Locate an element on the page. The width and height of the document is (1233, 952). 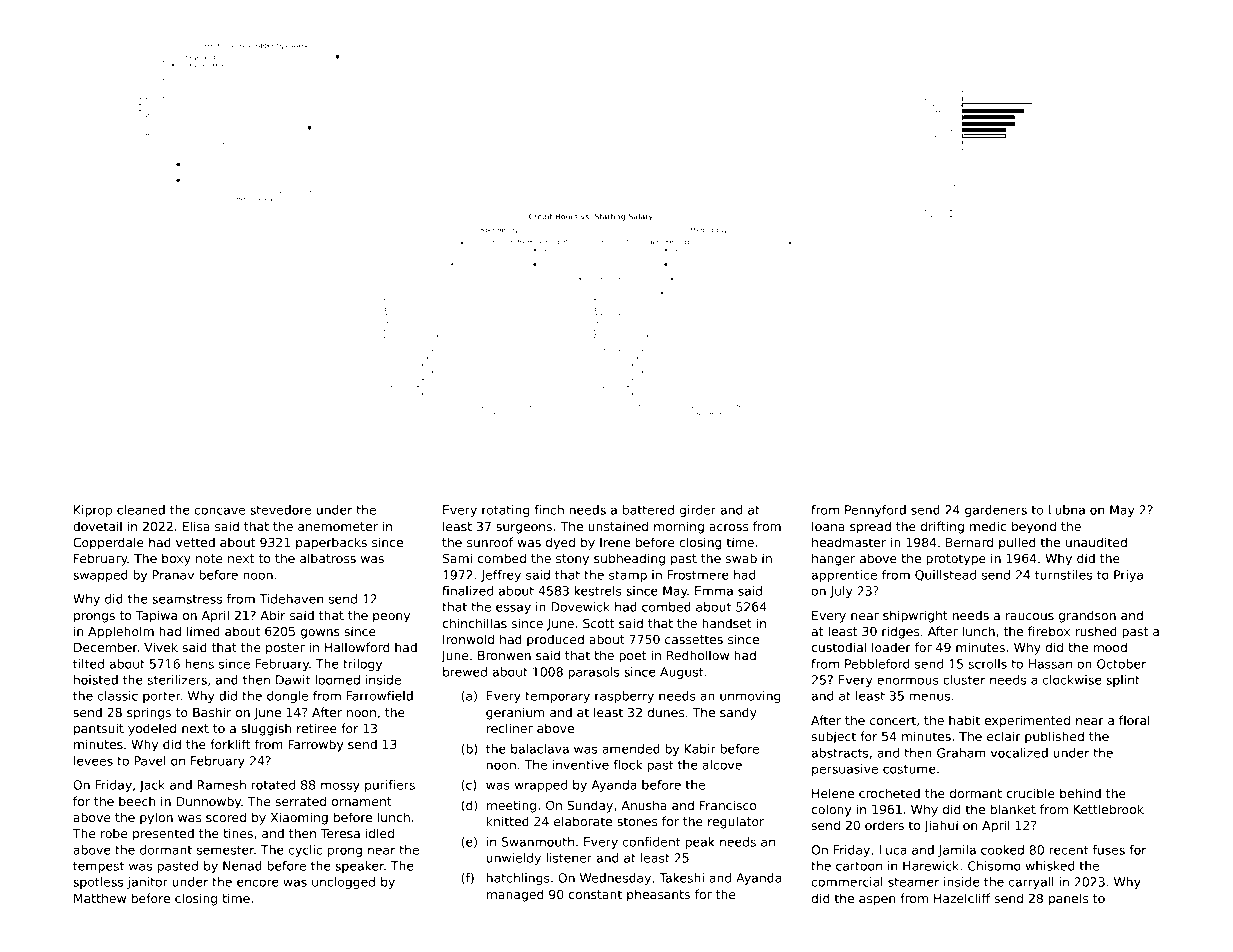
Elisa is located at coordinates (196, 526).
